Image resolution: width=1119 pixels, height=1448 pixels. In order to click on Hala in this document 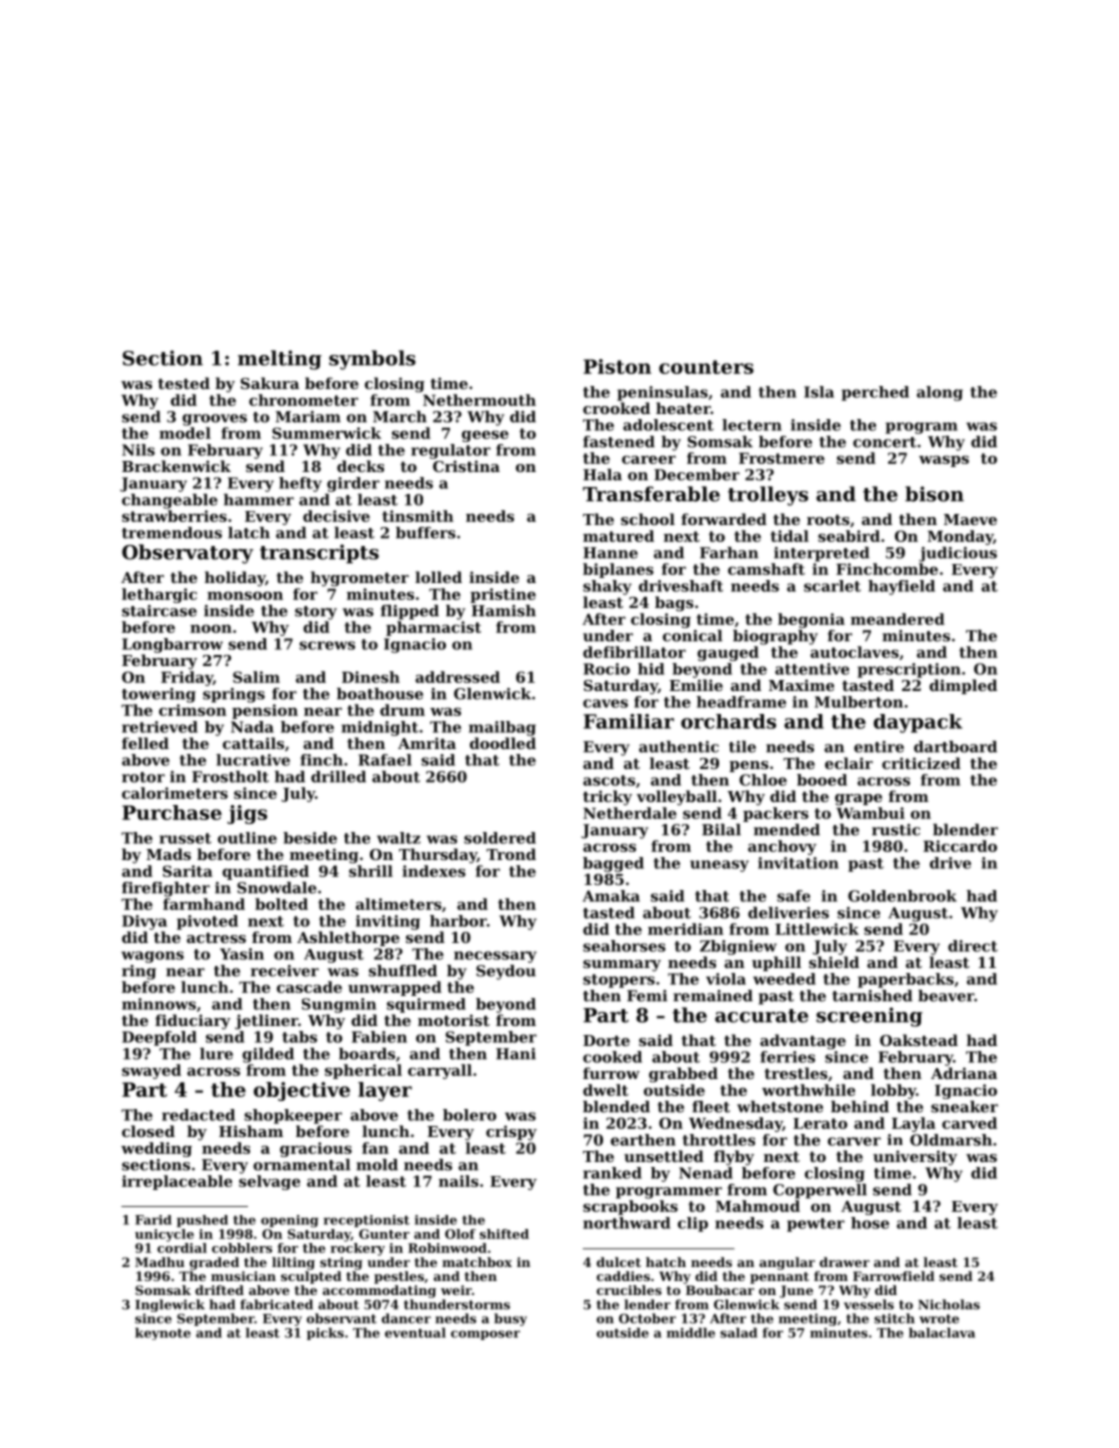, I will do `click(602, 475)`.
